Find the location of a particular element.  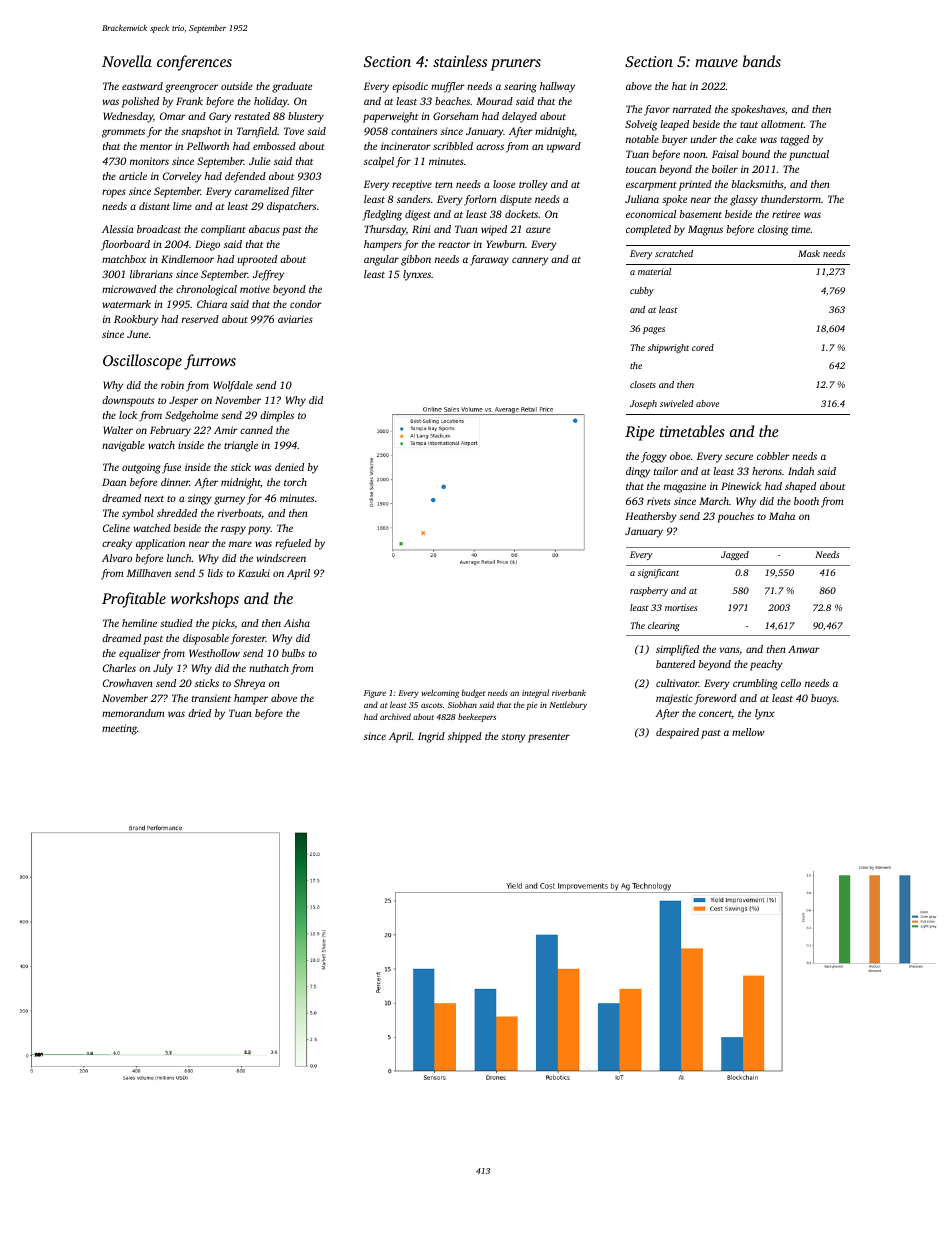

snapshot is located at coordinates (201, 132).
